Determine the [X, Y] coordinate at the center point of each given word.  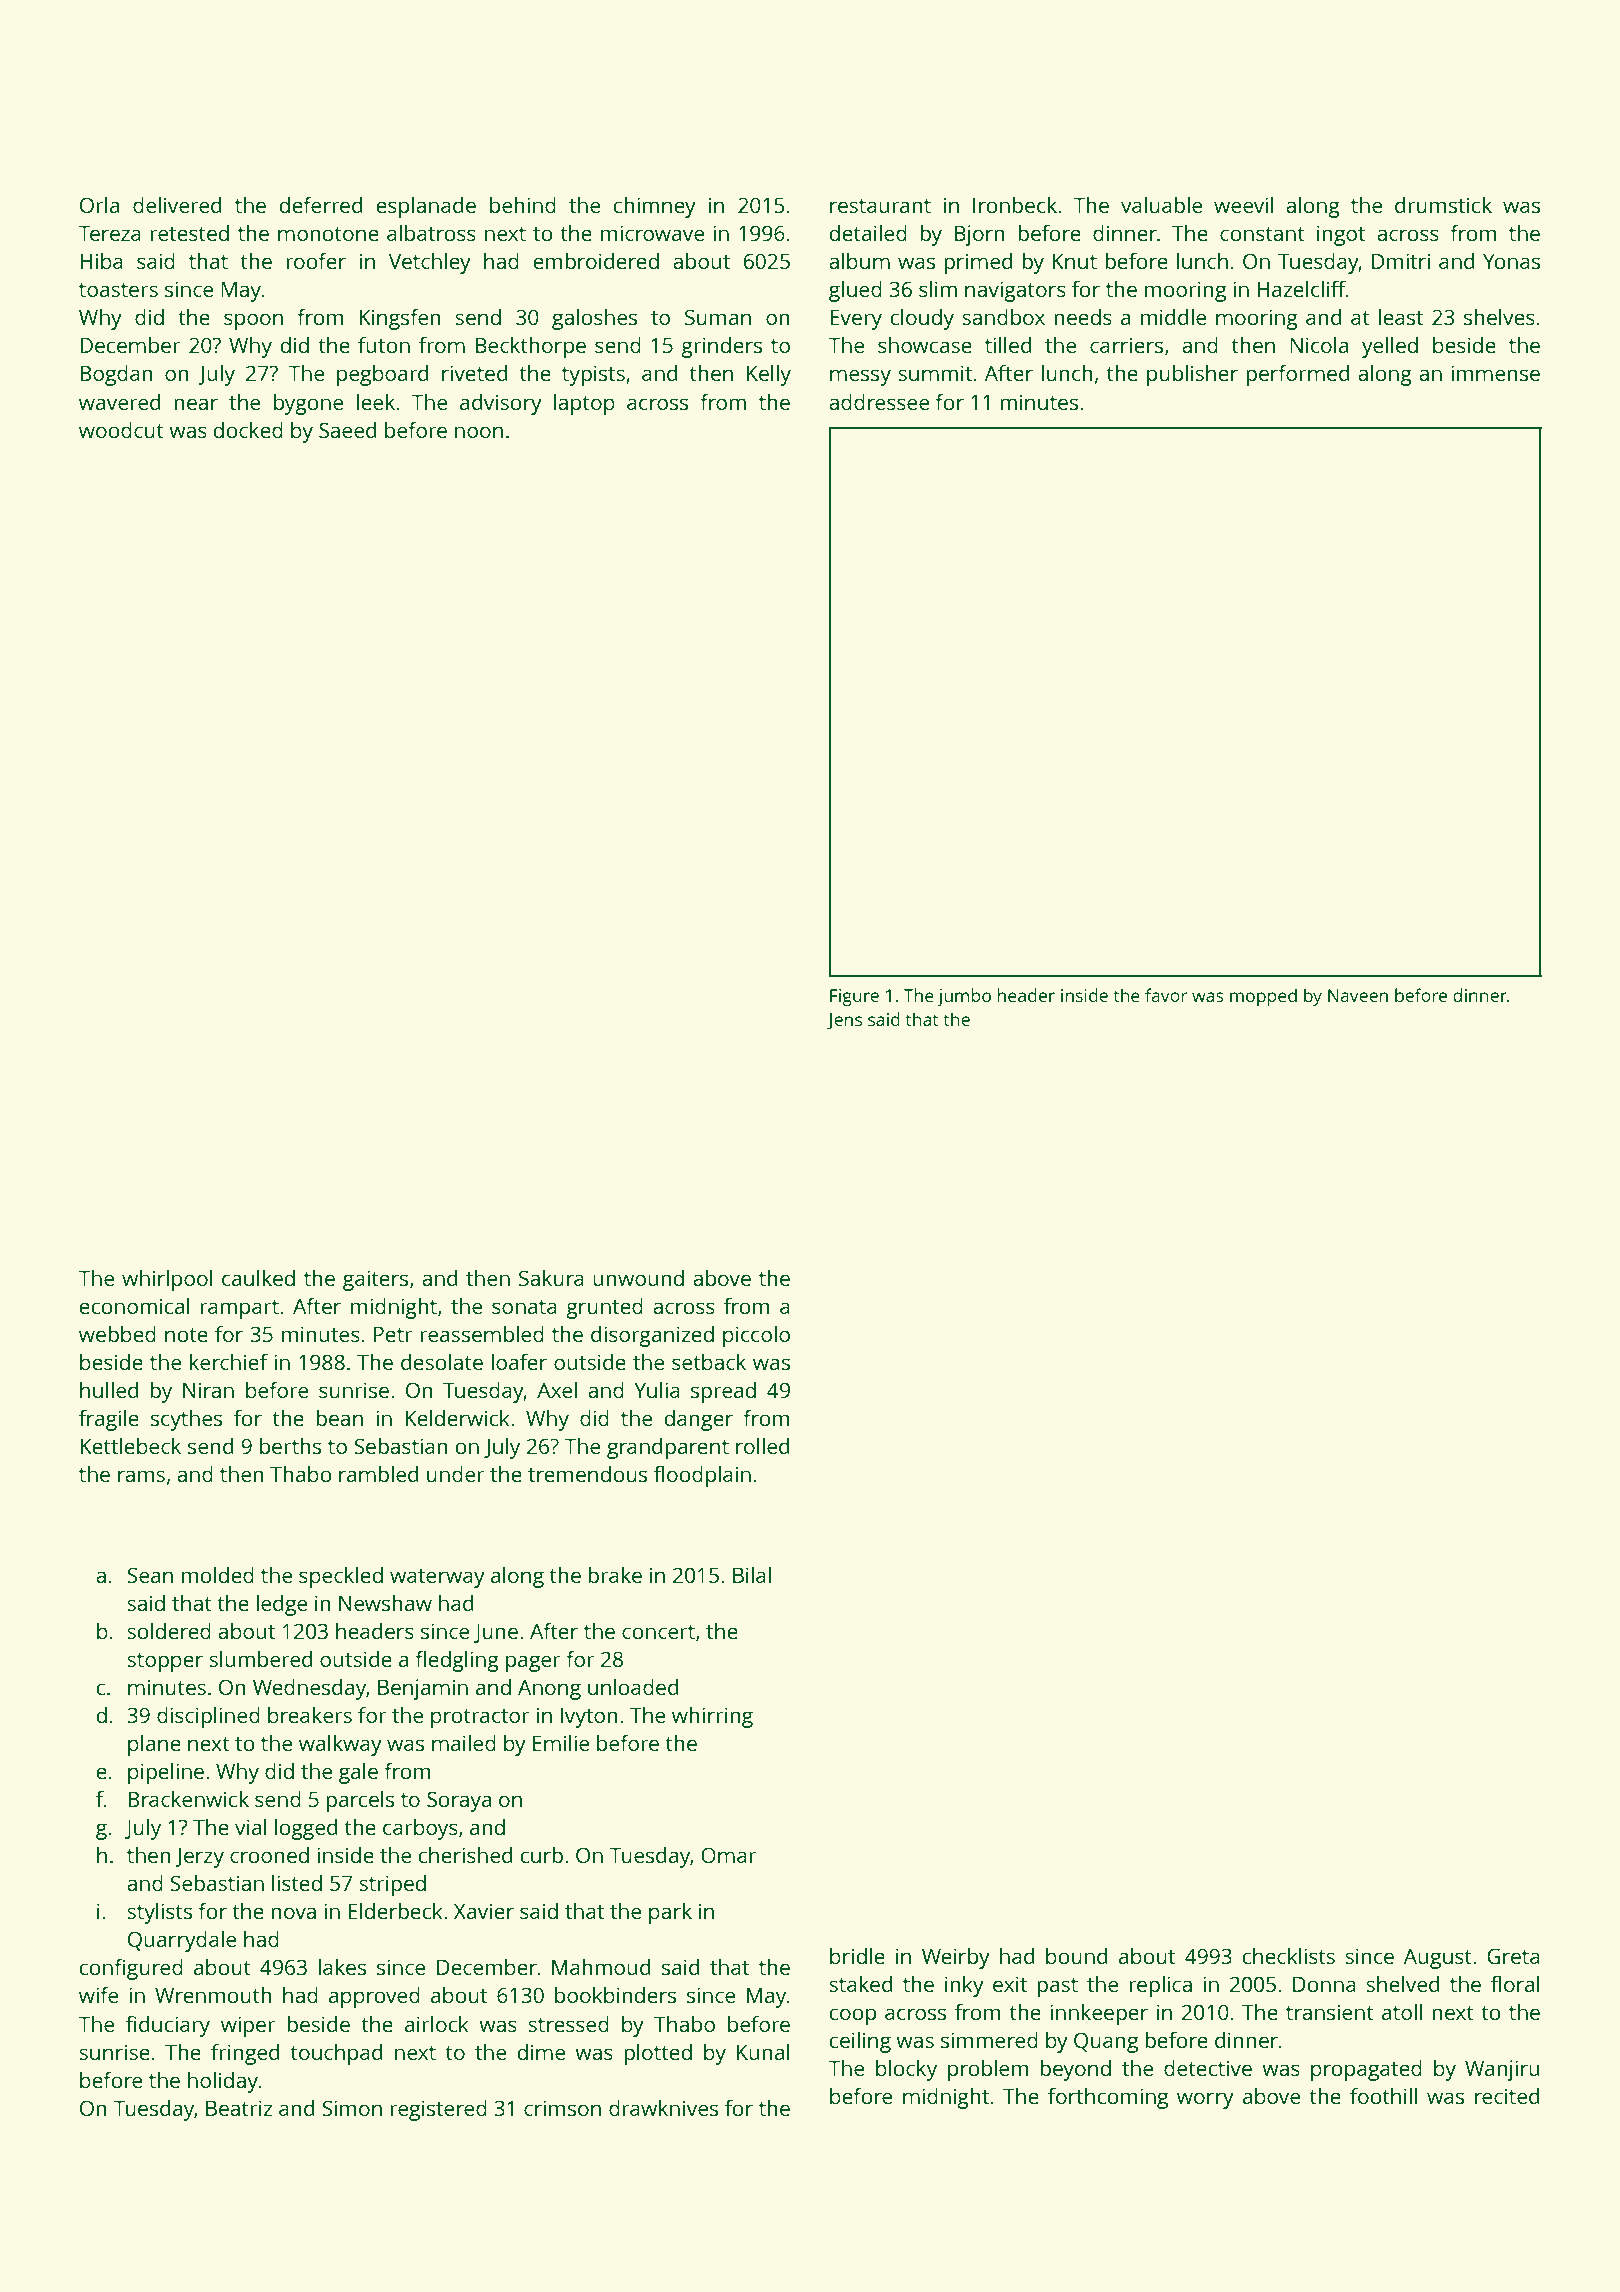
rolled [762, 1446]
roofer [316, 261]
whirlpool [167, 1280]
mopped [1263, 997]
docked [248, 430]
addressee [879, 402]
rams [141, 1476]
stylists [159, 1913]
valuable [1161, 205]
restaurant [880, 206]
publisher [1192, 375]
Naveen [1358, 995]
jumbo [964, 997]
